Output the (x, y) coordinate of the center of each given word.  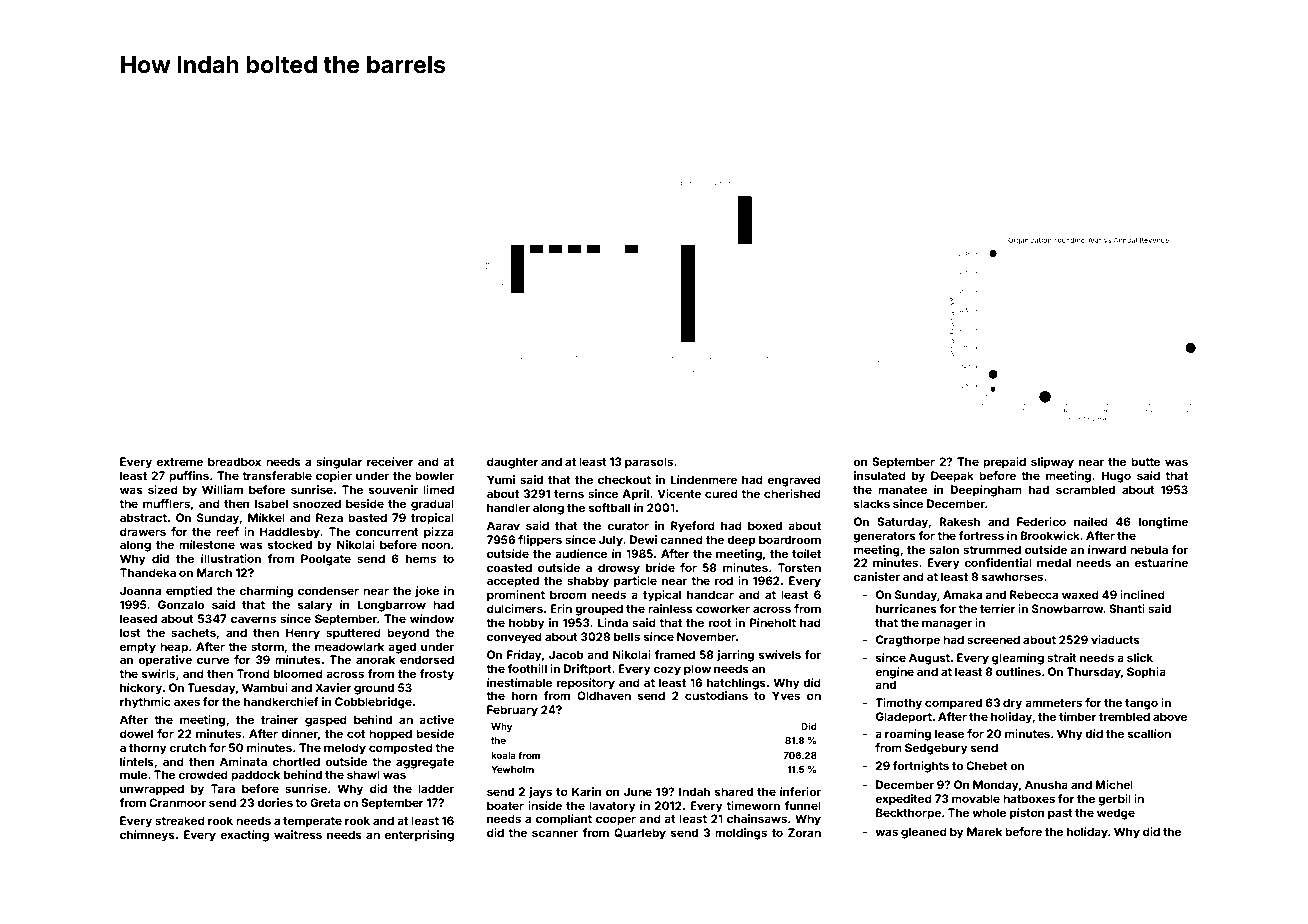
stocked (290, 544)
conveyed (514, 638)
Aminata (243, 761)
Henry (303, 634)
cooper (616, 821)
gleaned (924, 833)
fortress (981, 535)
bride (660, 567)
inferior (800, 791)
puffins (189, 477)
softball (609, 507)
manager (947, 625)
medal (1054, 562)
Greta (325, 802)
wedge (1116, 814)
